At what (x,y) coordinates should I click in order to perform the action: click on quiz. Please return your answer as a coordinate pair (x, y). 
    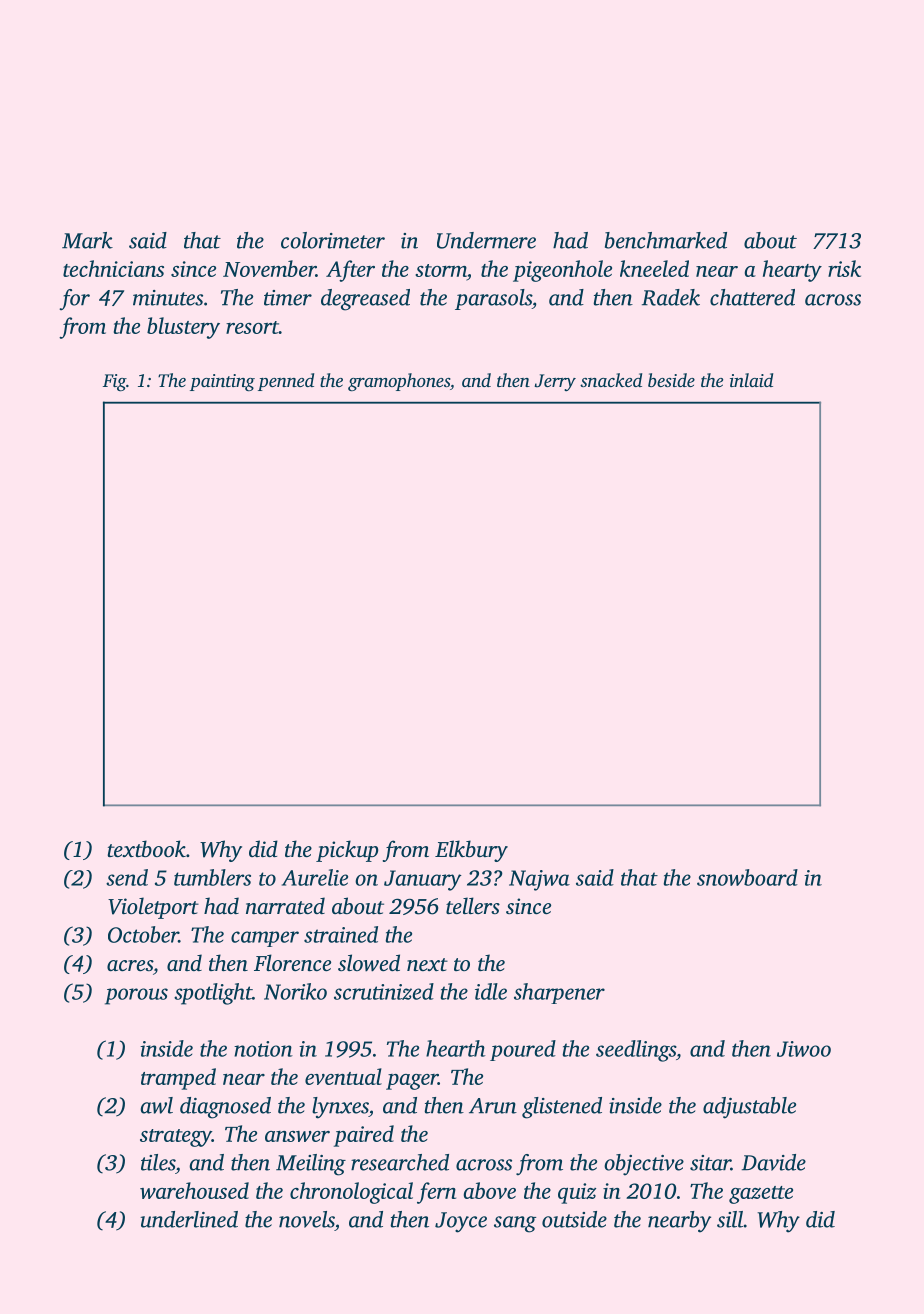
    Looking at the image, I should click on (577, 1193).
